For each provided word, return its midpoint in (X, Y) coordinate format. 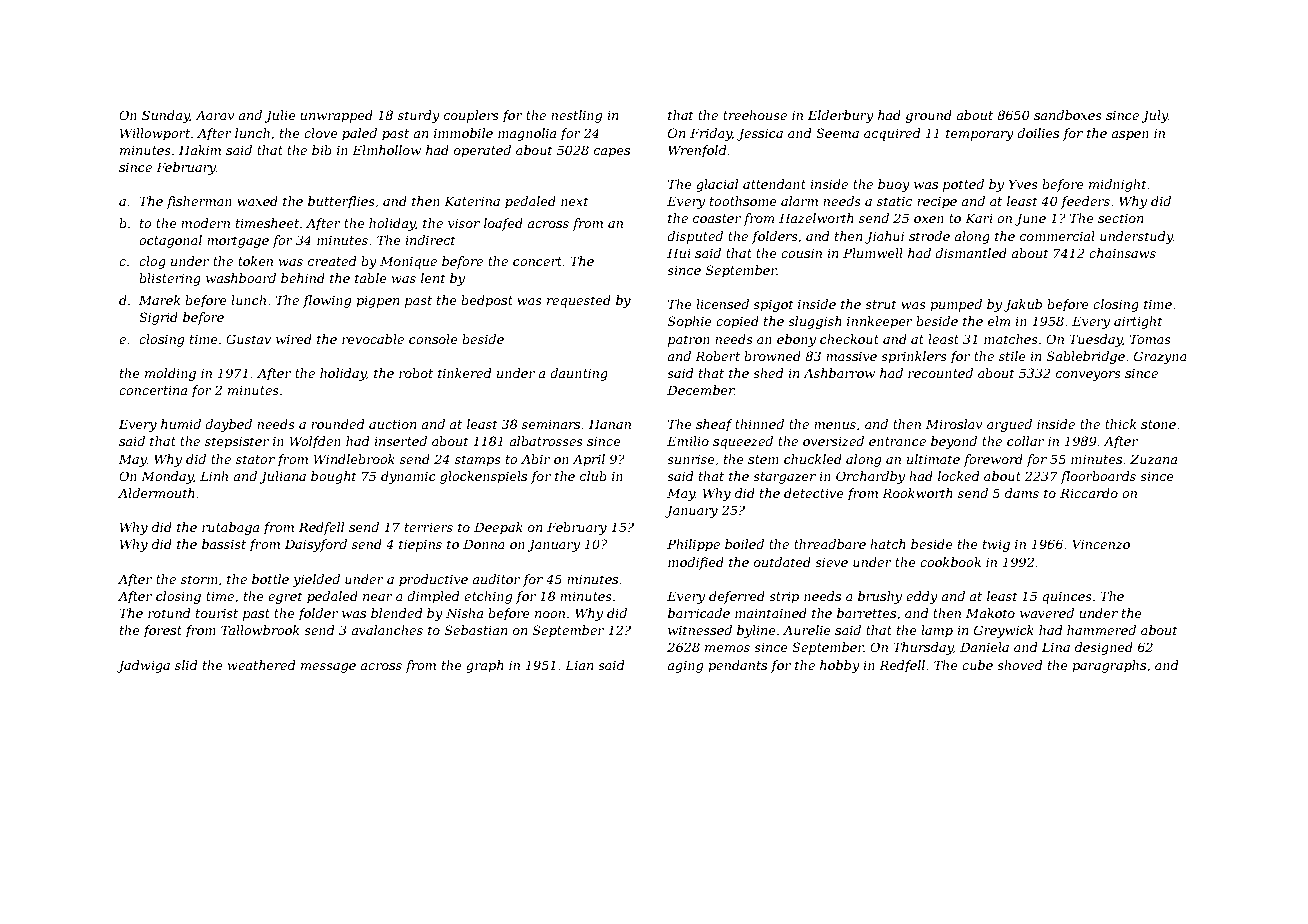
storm (199, 579)
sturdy (418, 116)
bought (334, 477)
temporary (979, 135)
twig (996, 546)
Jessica (760, 134)
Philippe (693, 545)
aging (685, 666)
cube (977, 665)
